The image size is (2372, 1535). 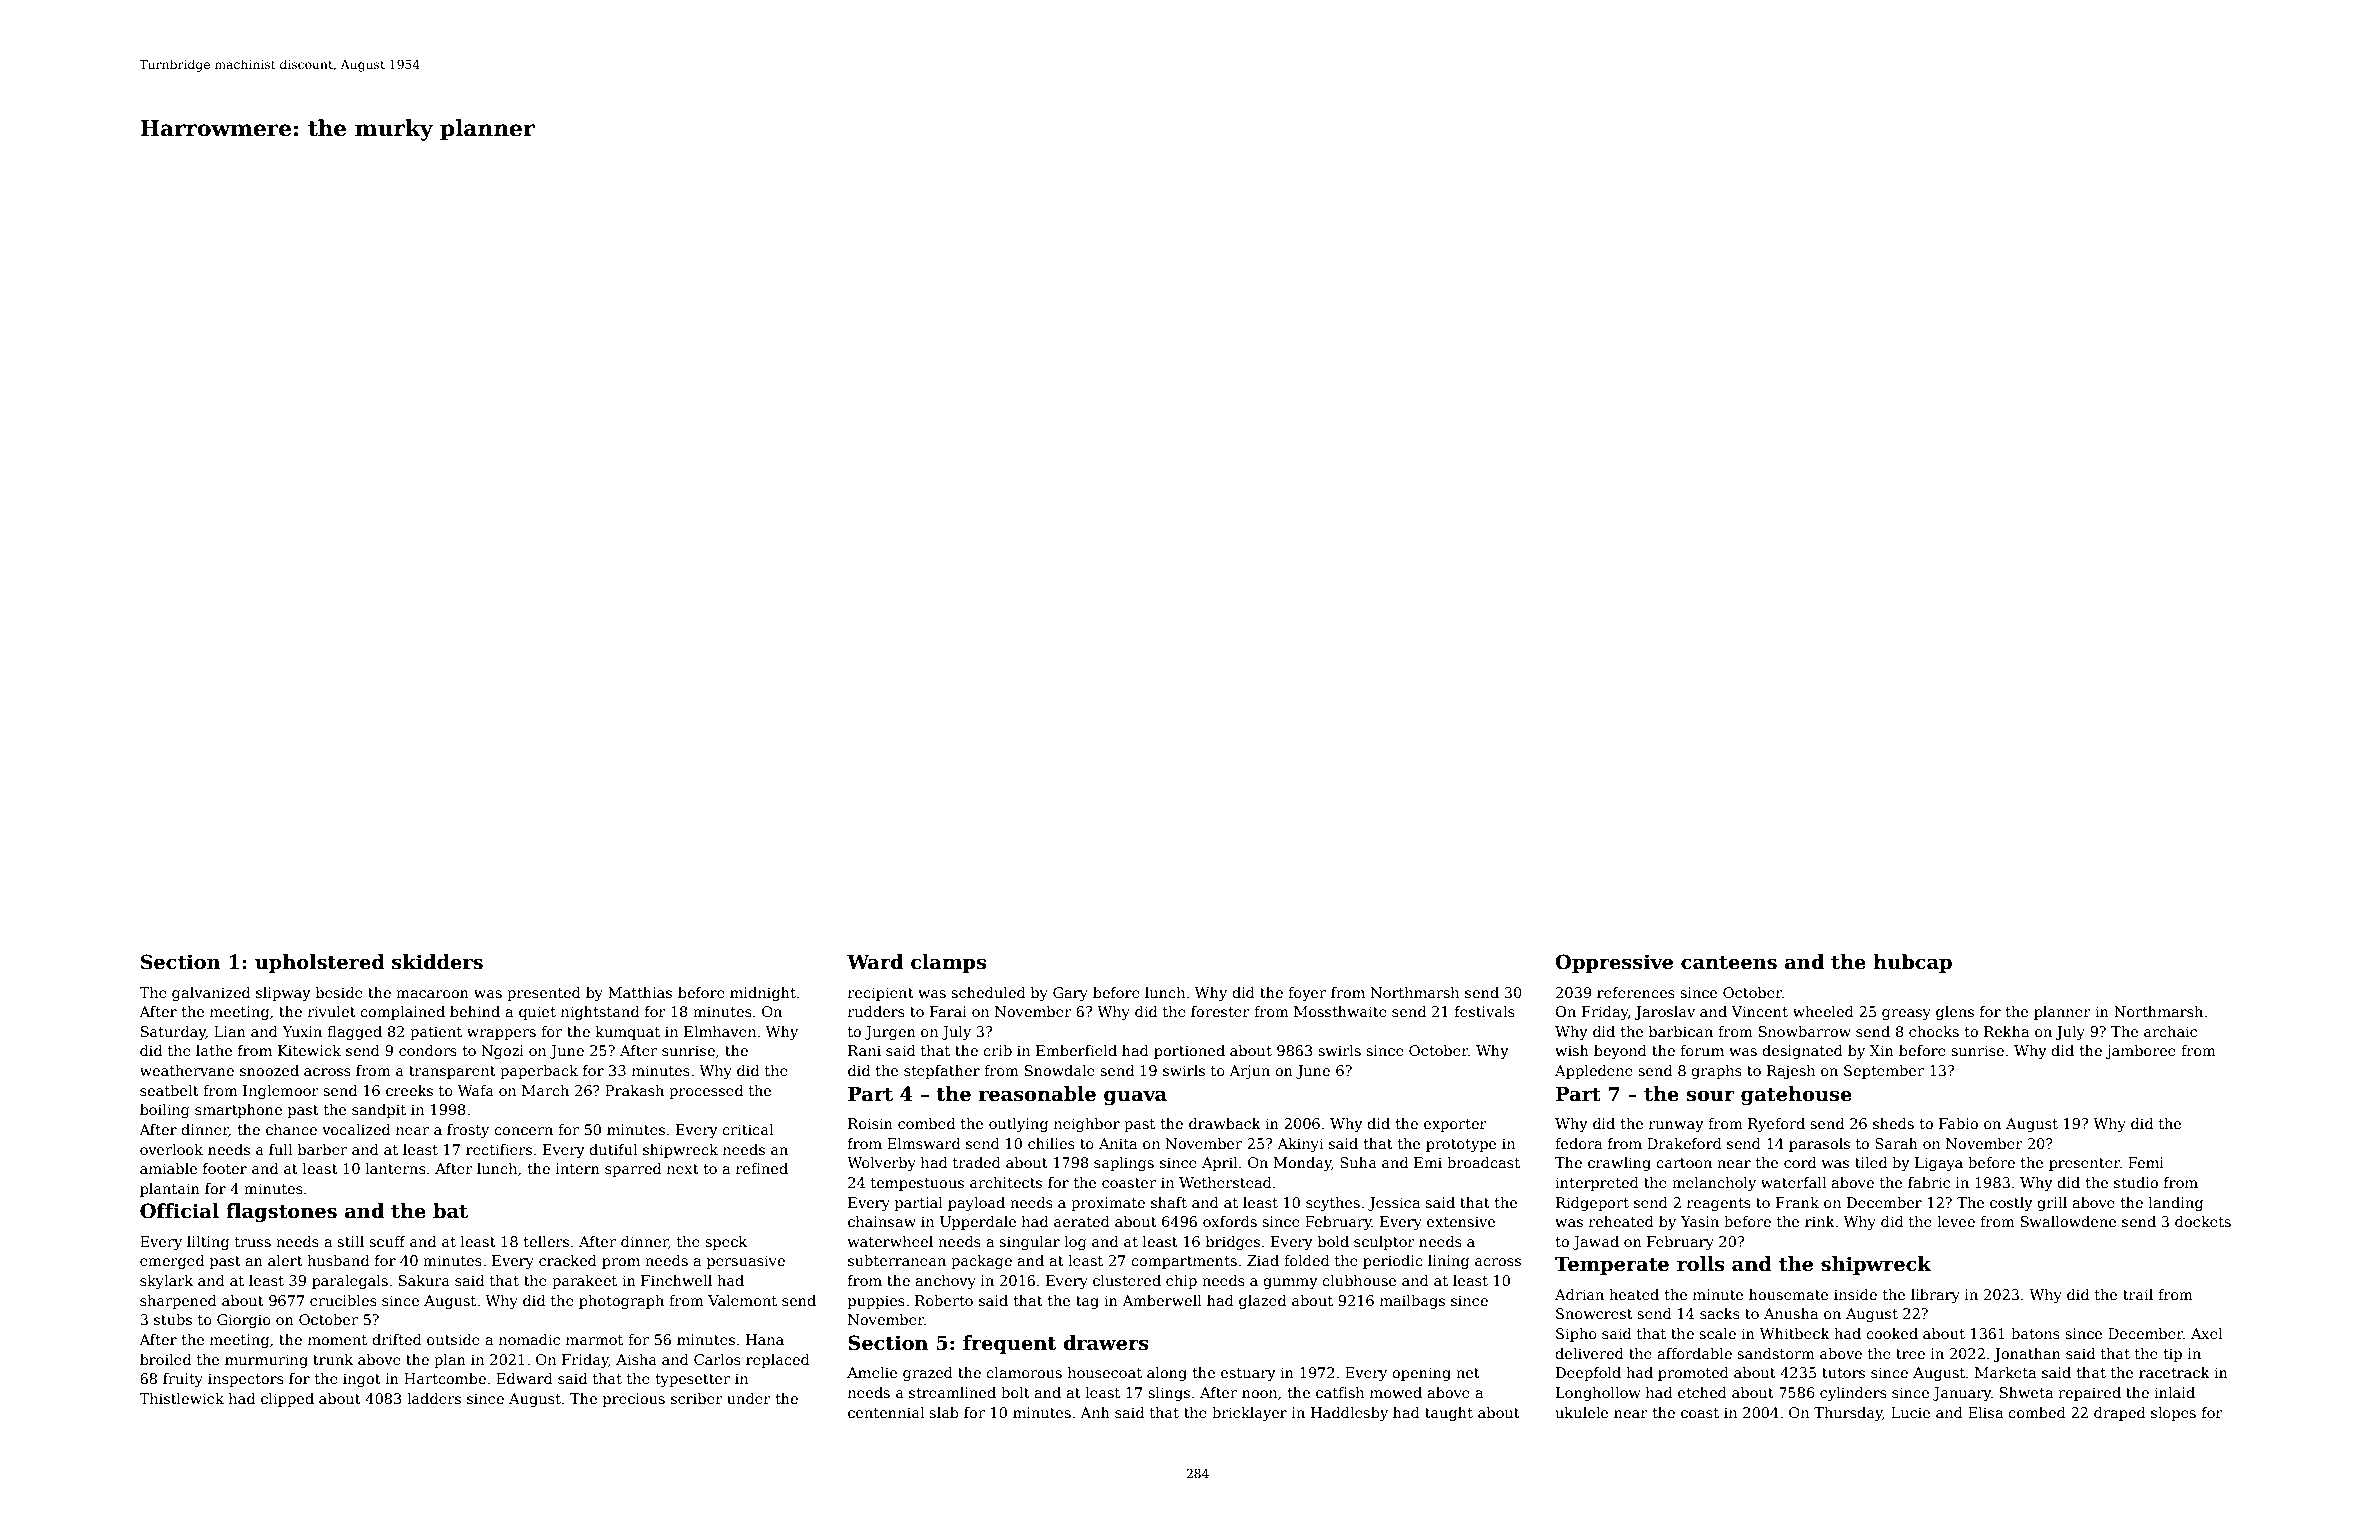 I want to click on affordable, so click(x=1694, y=1353).
